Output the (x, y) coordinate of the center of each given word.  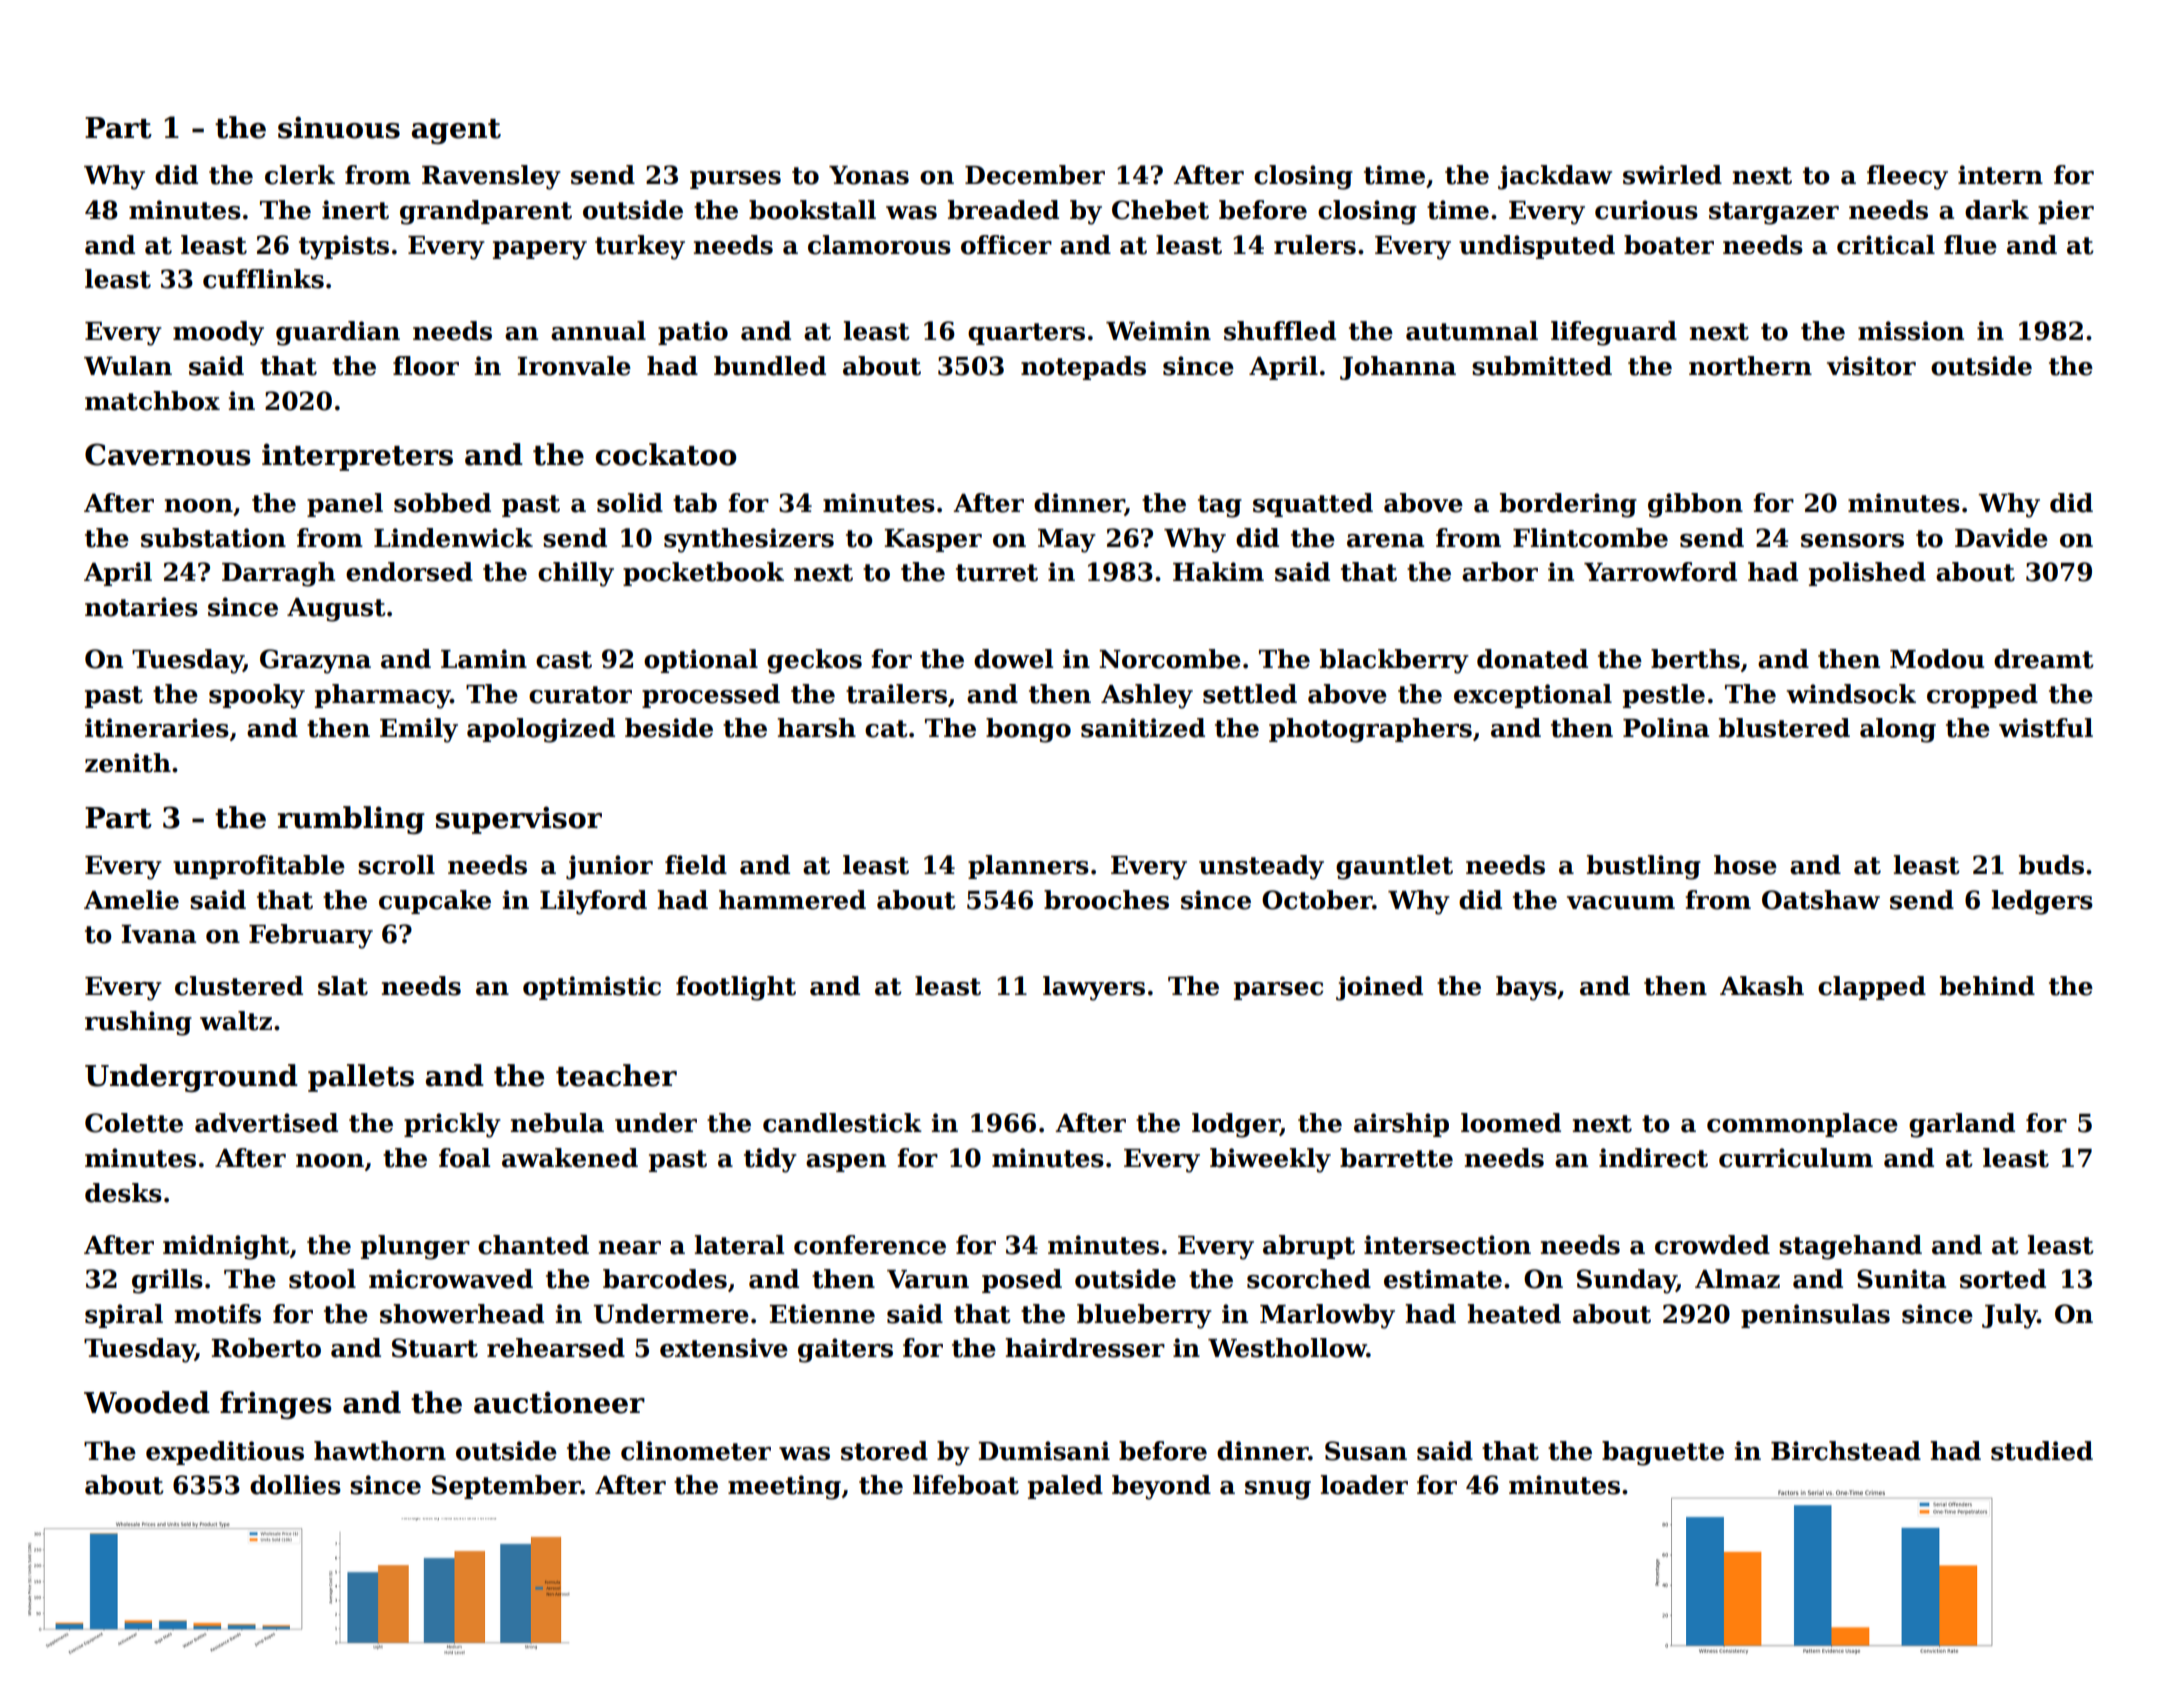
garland (1962, 1125)
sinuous (339, 127)
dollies (295, 1485)
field (696, 865)
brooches (1106, 900)
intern (2000, 175)
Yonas (869, 175)
